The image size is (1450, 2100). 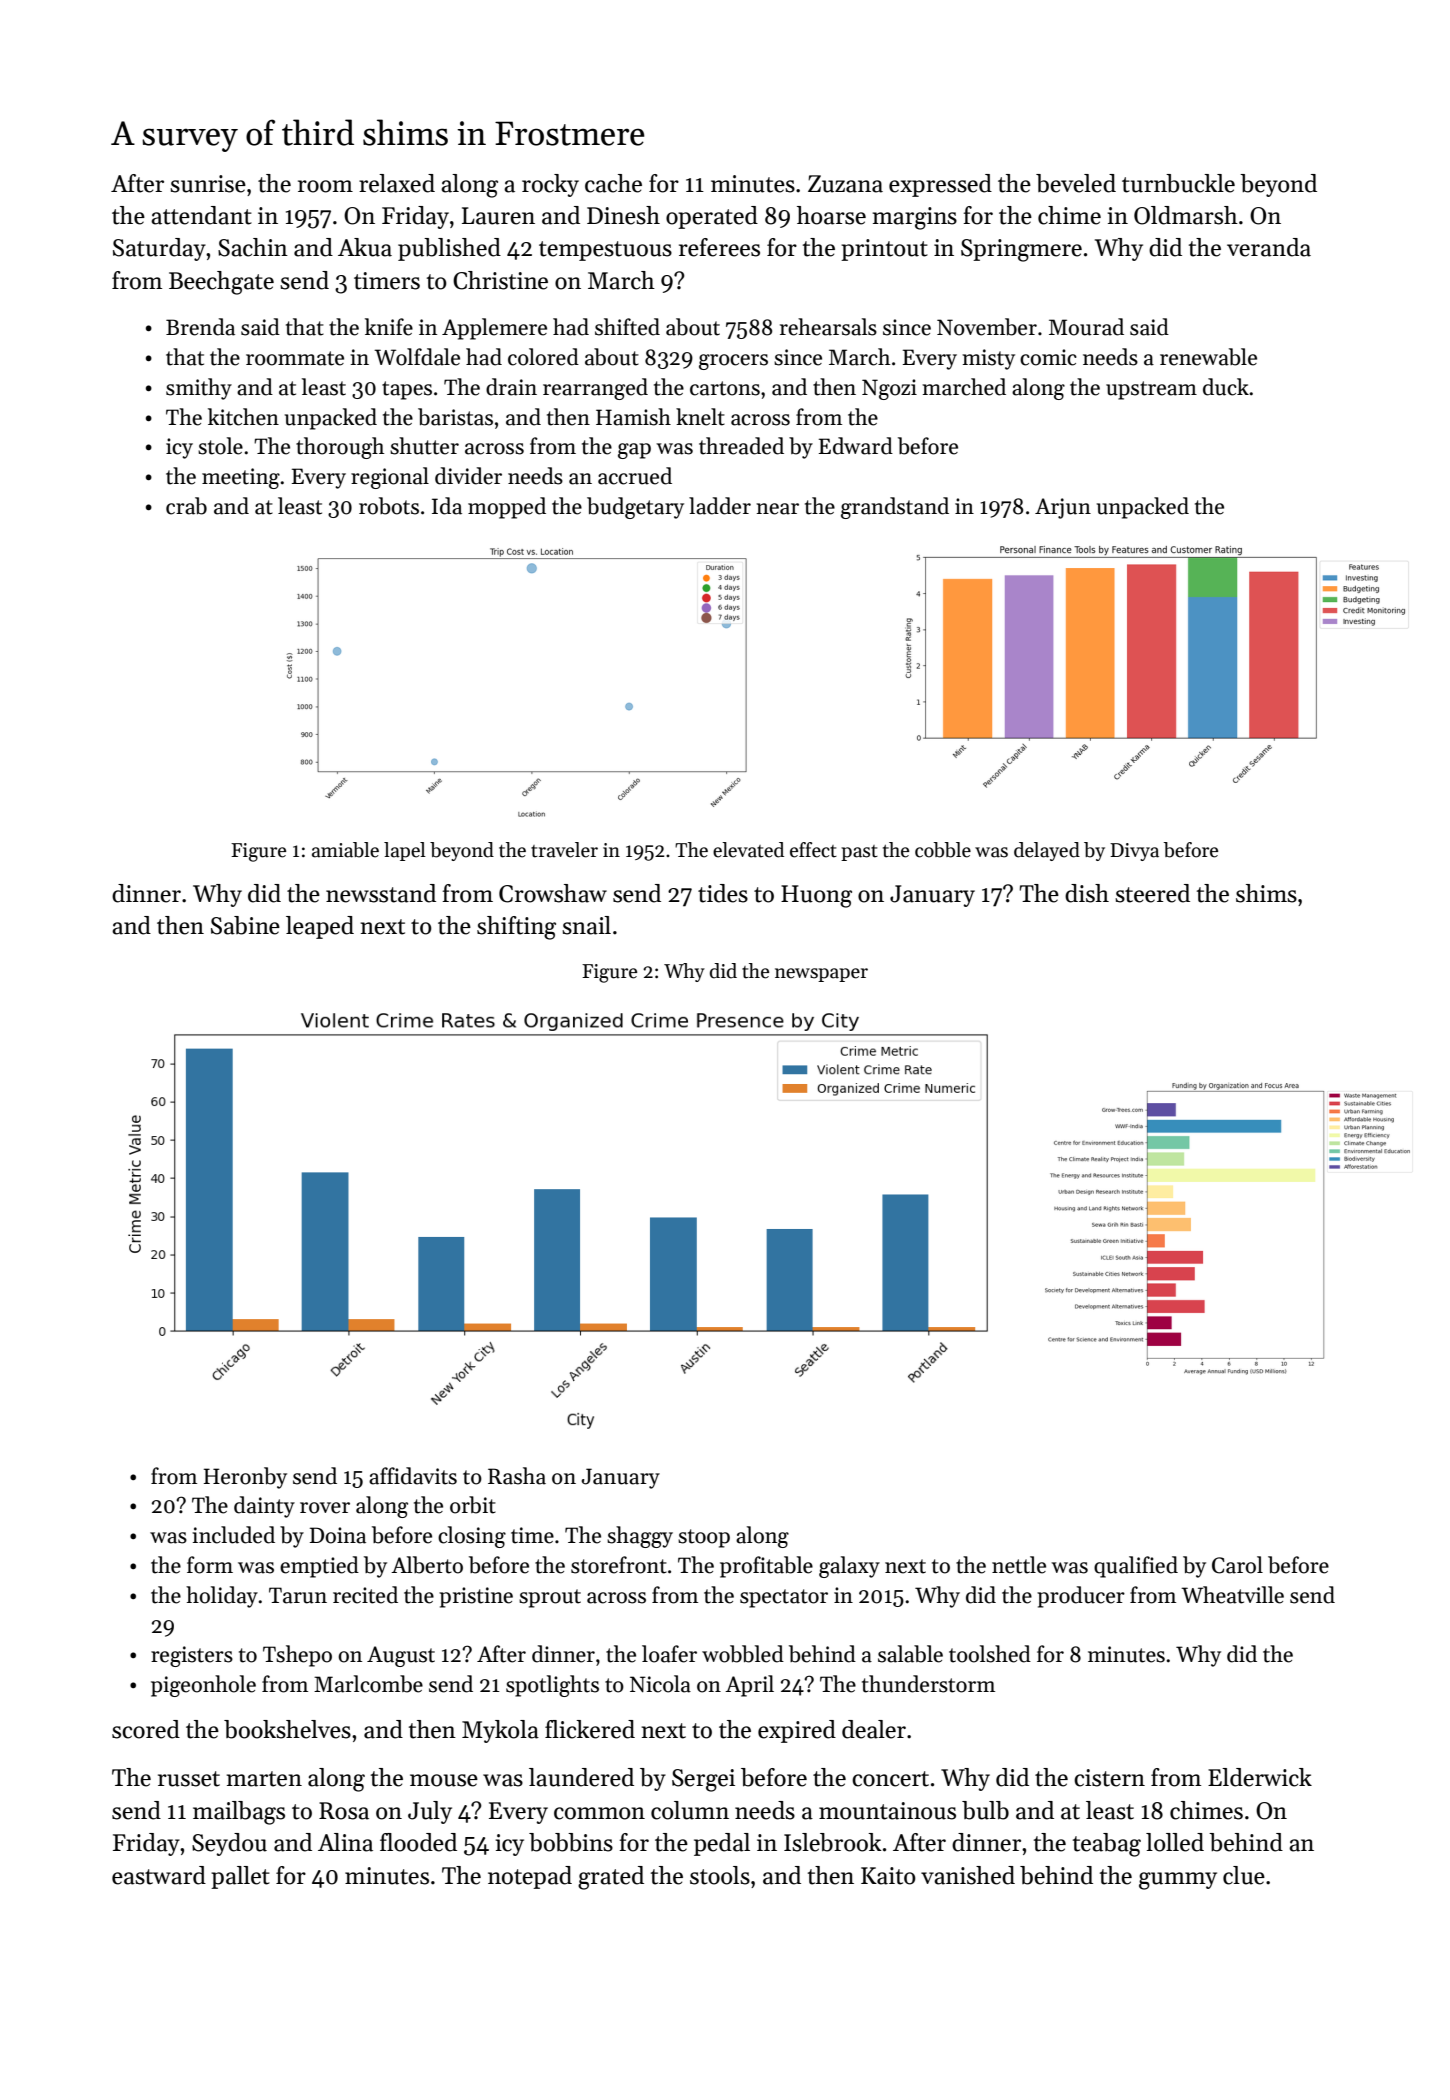 What do you see at coordinates (245, 925) in the screenshot?
I see `Sabine` at bounding box center [245, 925].
